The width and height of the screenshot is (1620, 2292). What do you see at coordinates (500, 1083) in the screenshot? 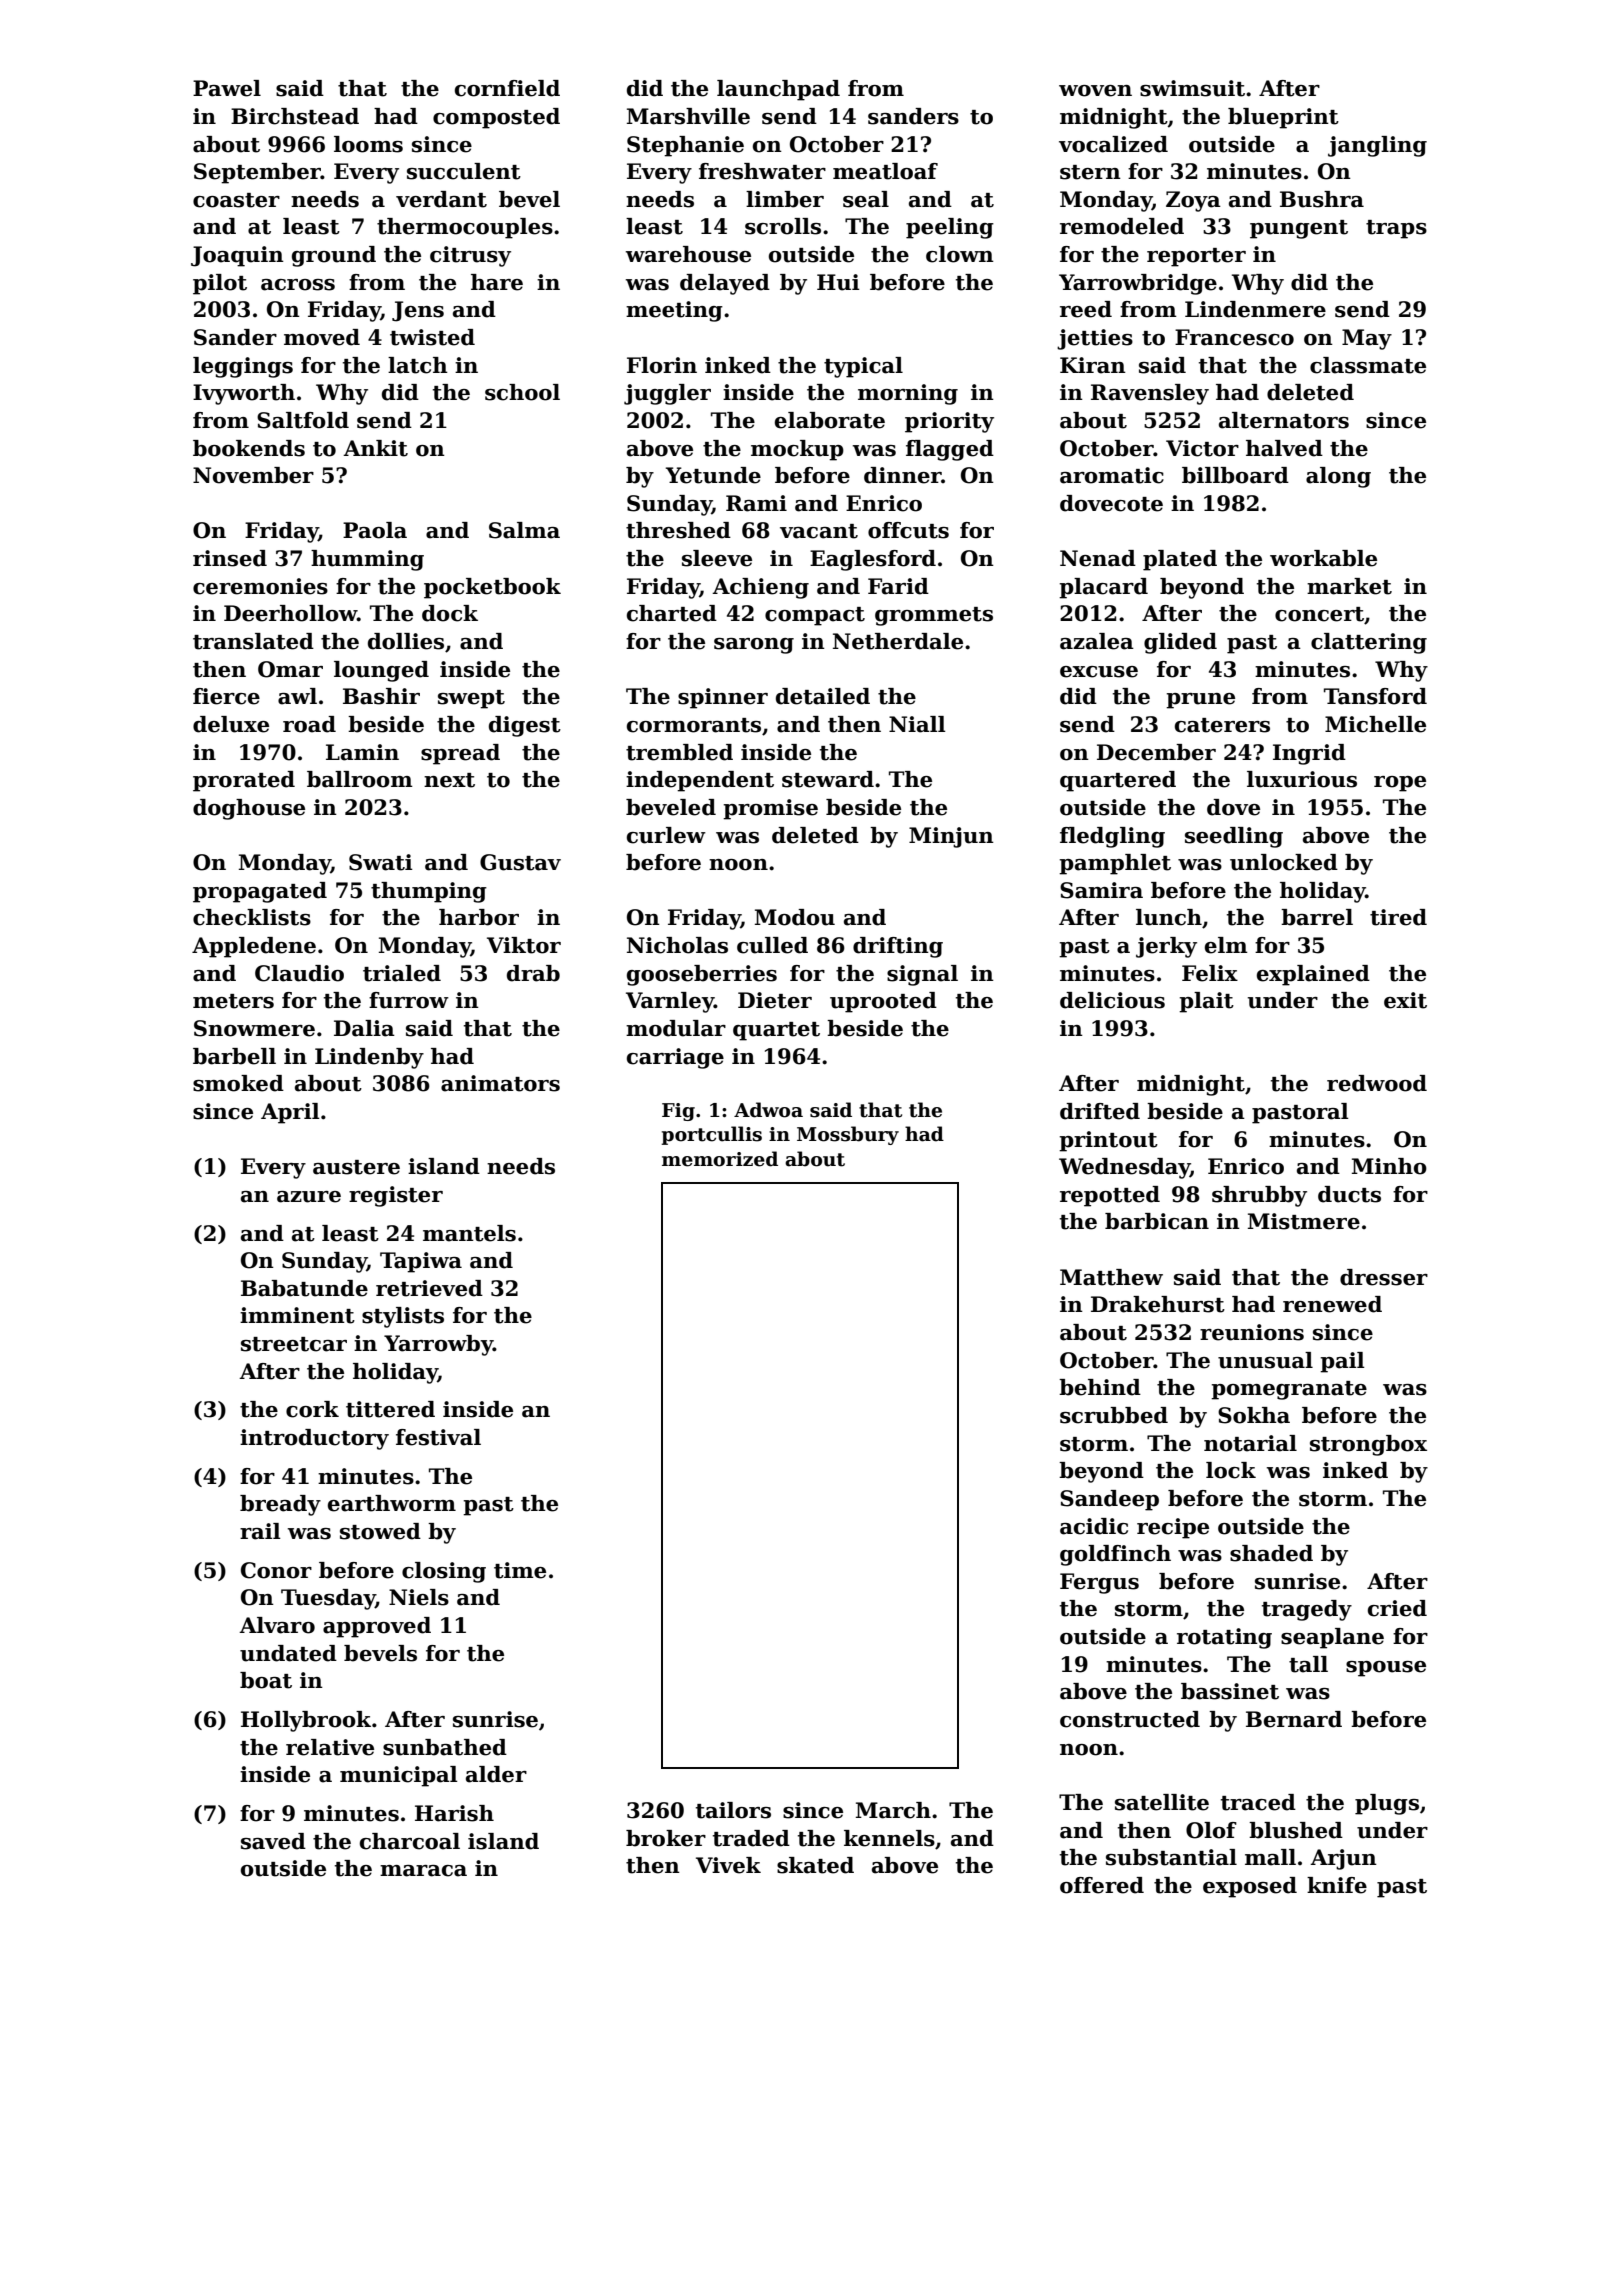
I see `animators` at bounding box center [500, 1083].
